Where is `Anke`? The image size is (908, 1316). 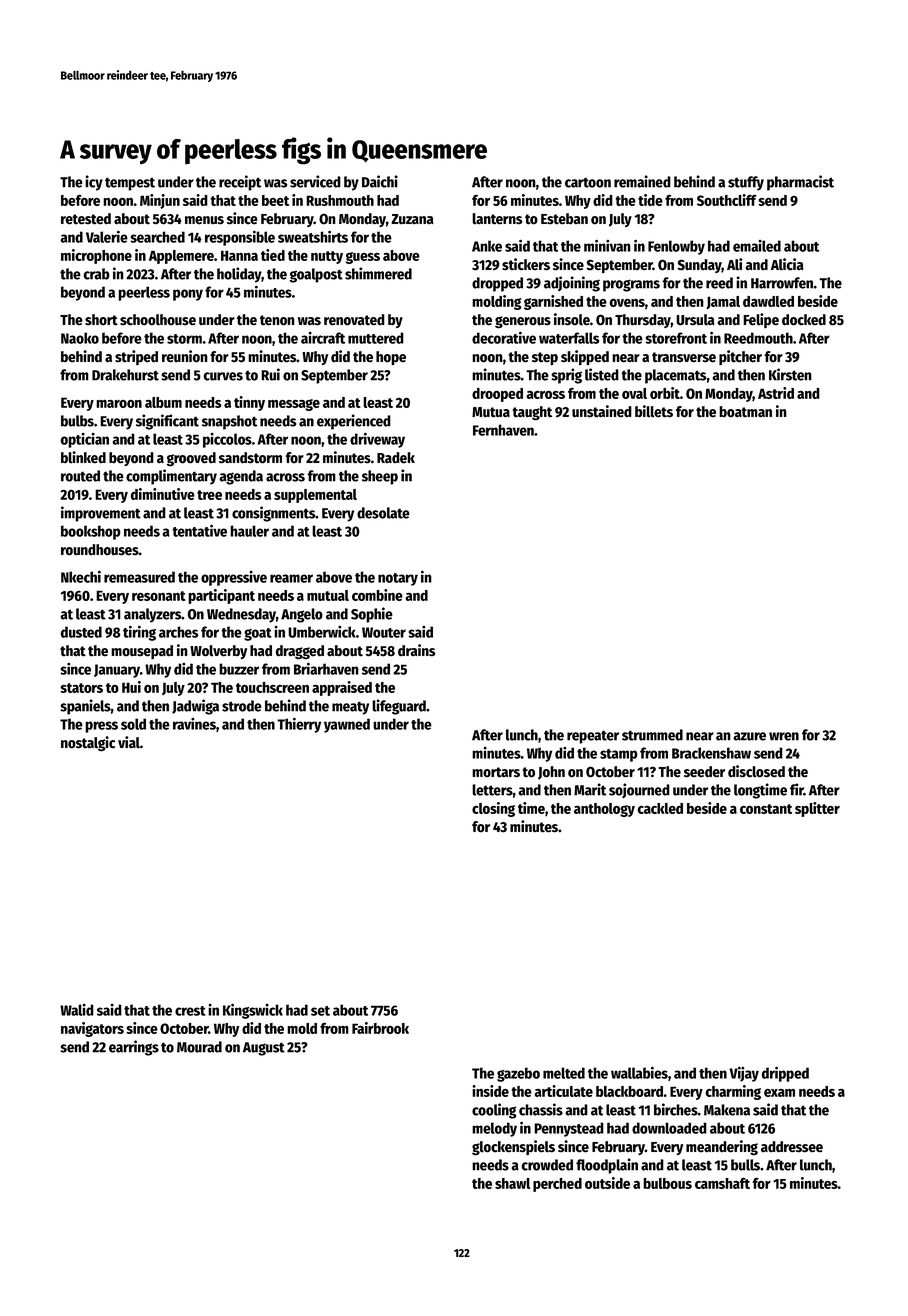 Anke is located at coordinates (487, 246).
